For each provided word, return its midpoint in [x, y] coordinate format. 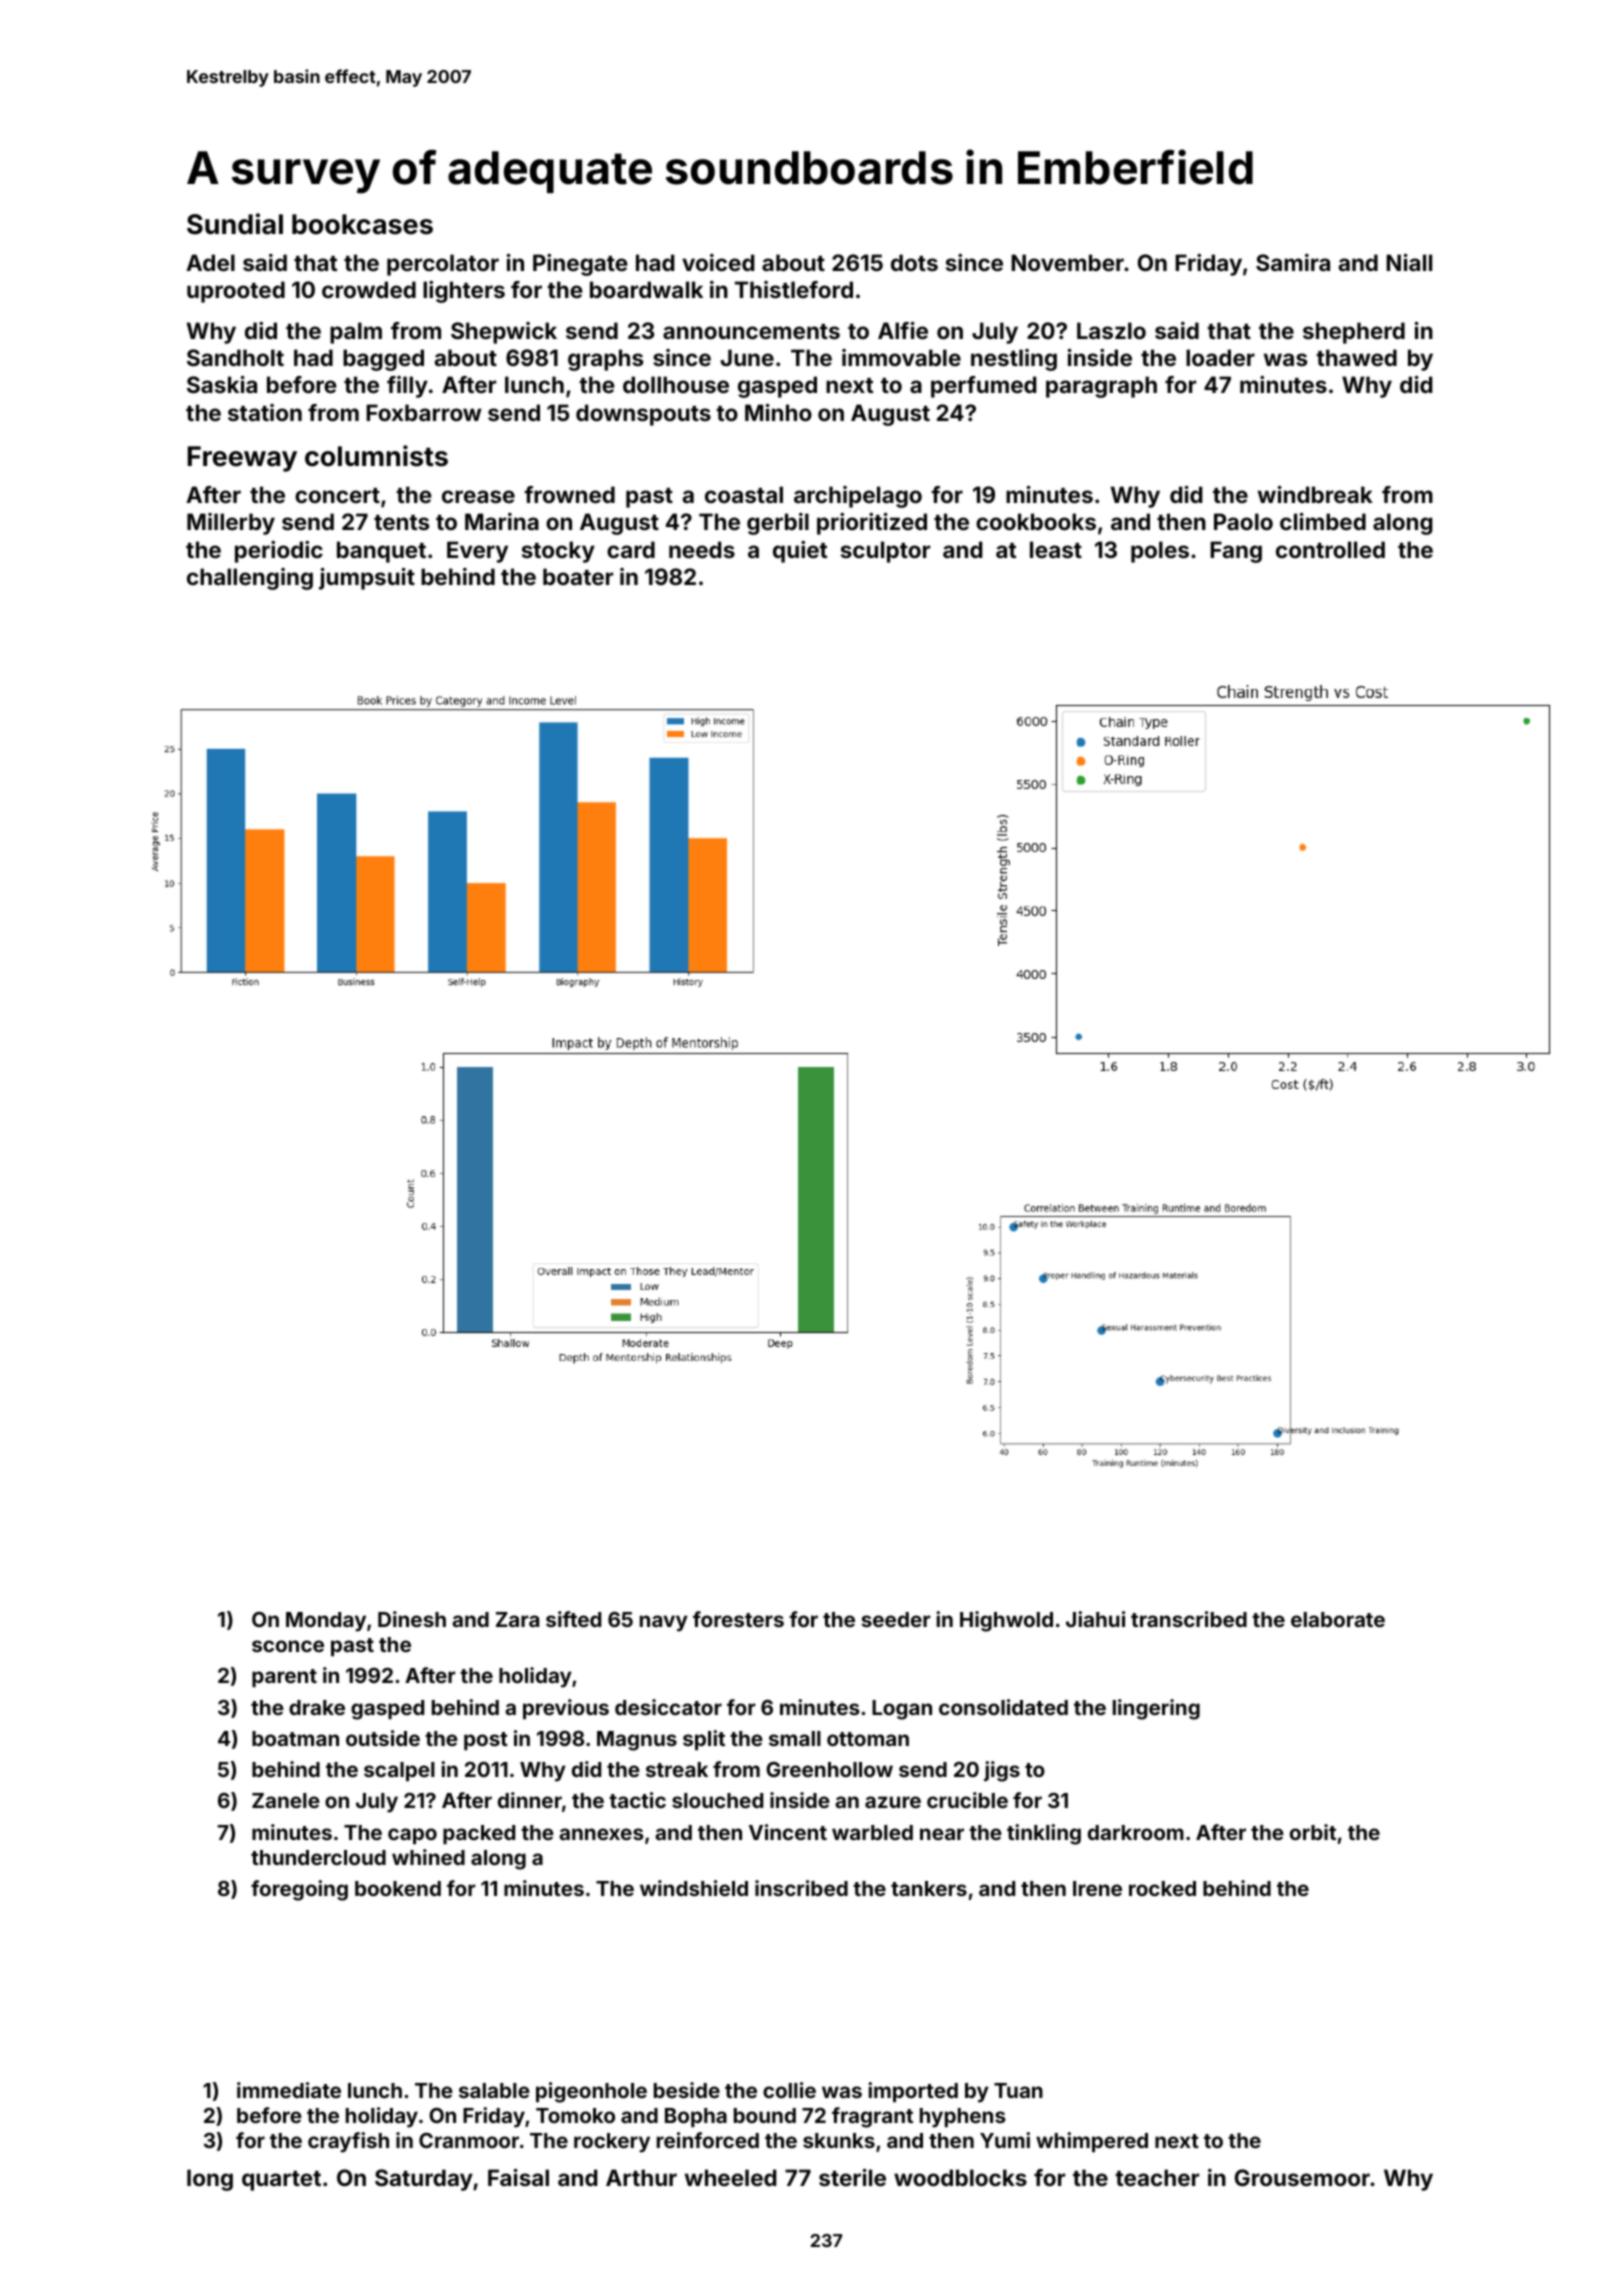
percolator [443, 265]
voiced [718, 262]
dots [914, 262]
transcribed [1189, 1619]
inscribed [801, 1888]
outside [383, 1738]
